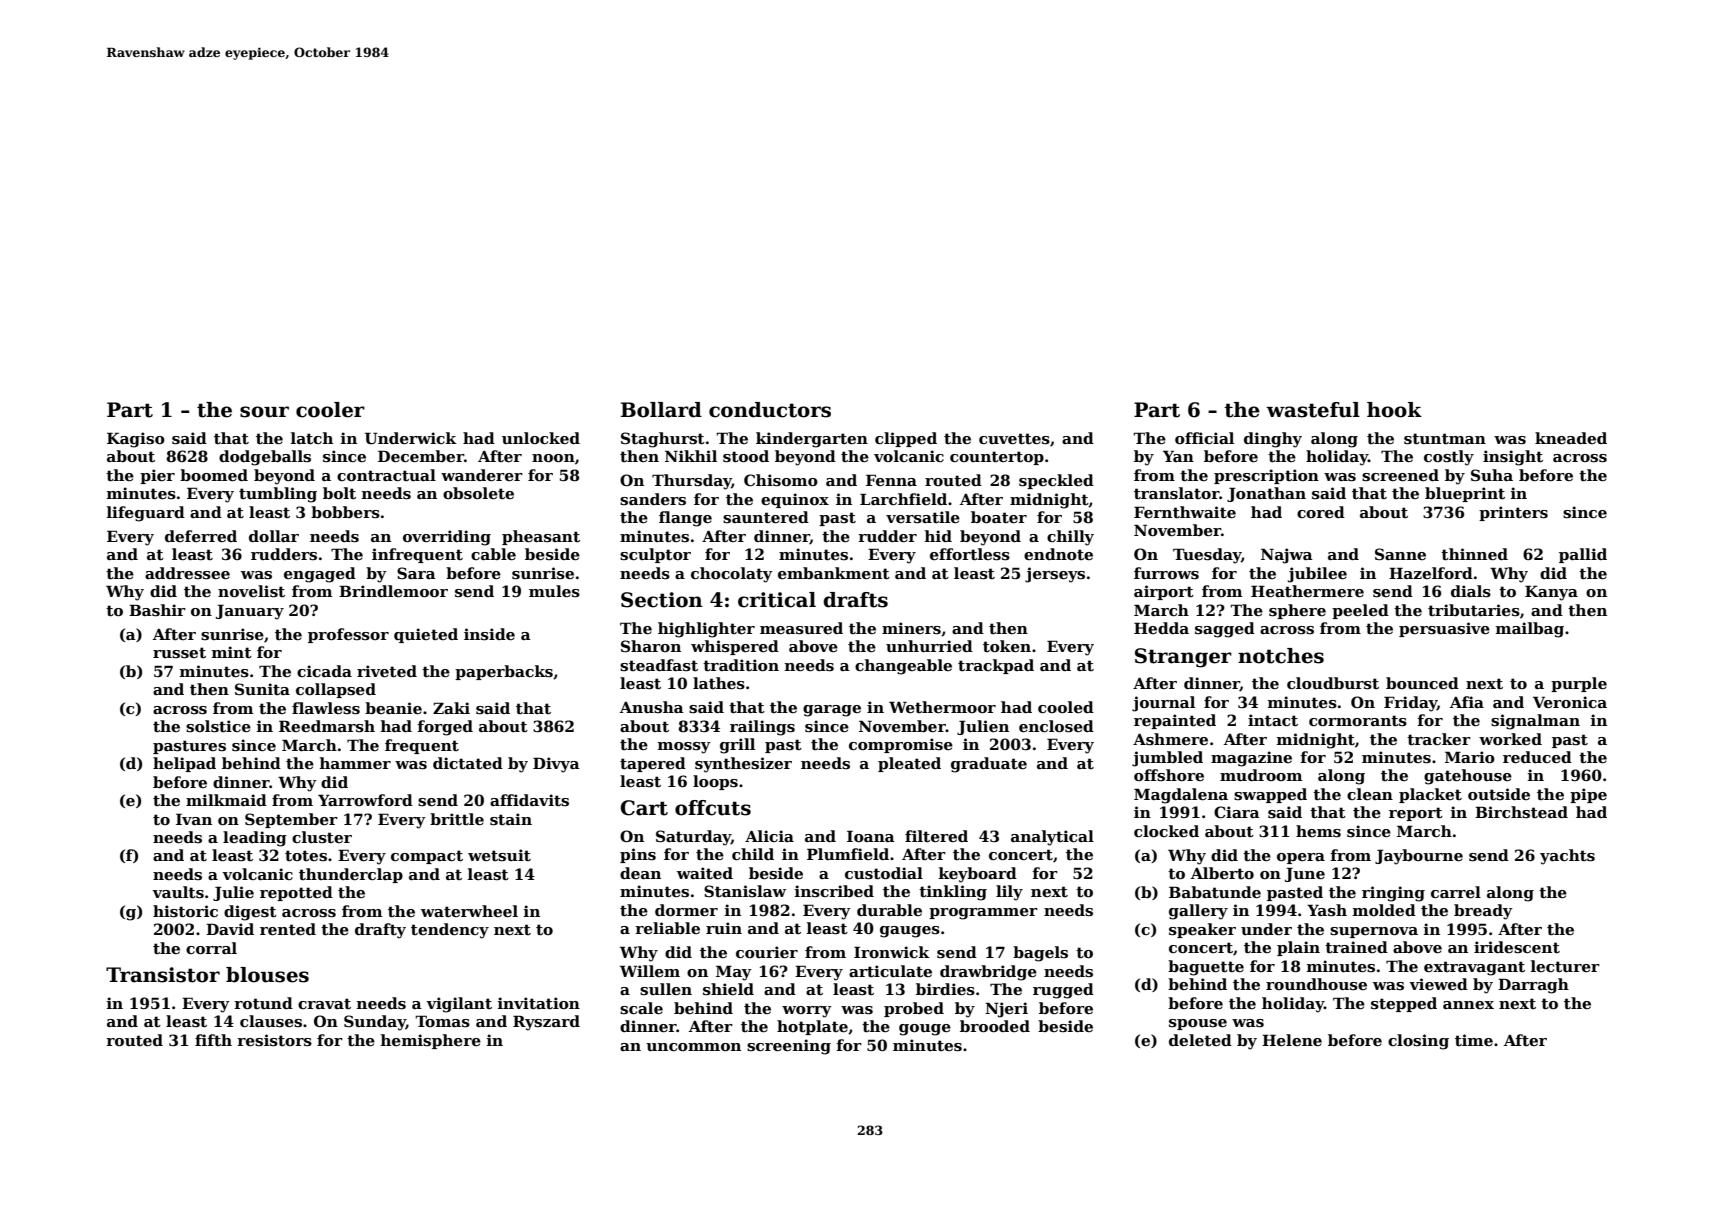  What do you see at coordinates (903, 667) in the image?
I see `changeable` at bounding box center [903, 667].
